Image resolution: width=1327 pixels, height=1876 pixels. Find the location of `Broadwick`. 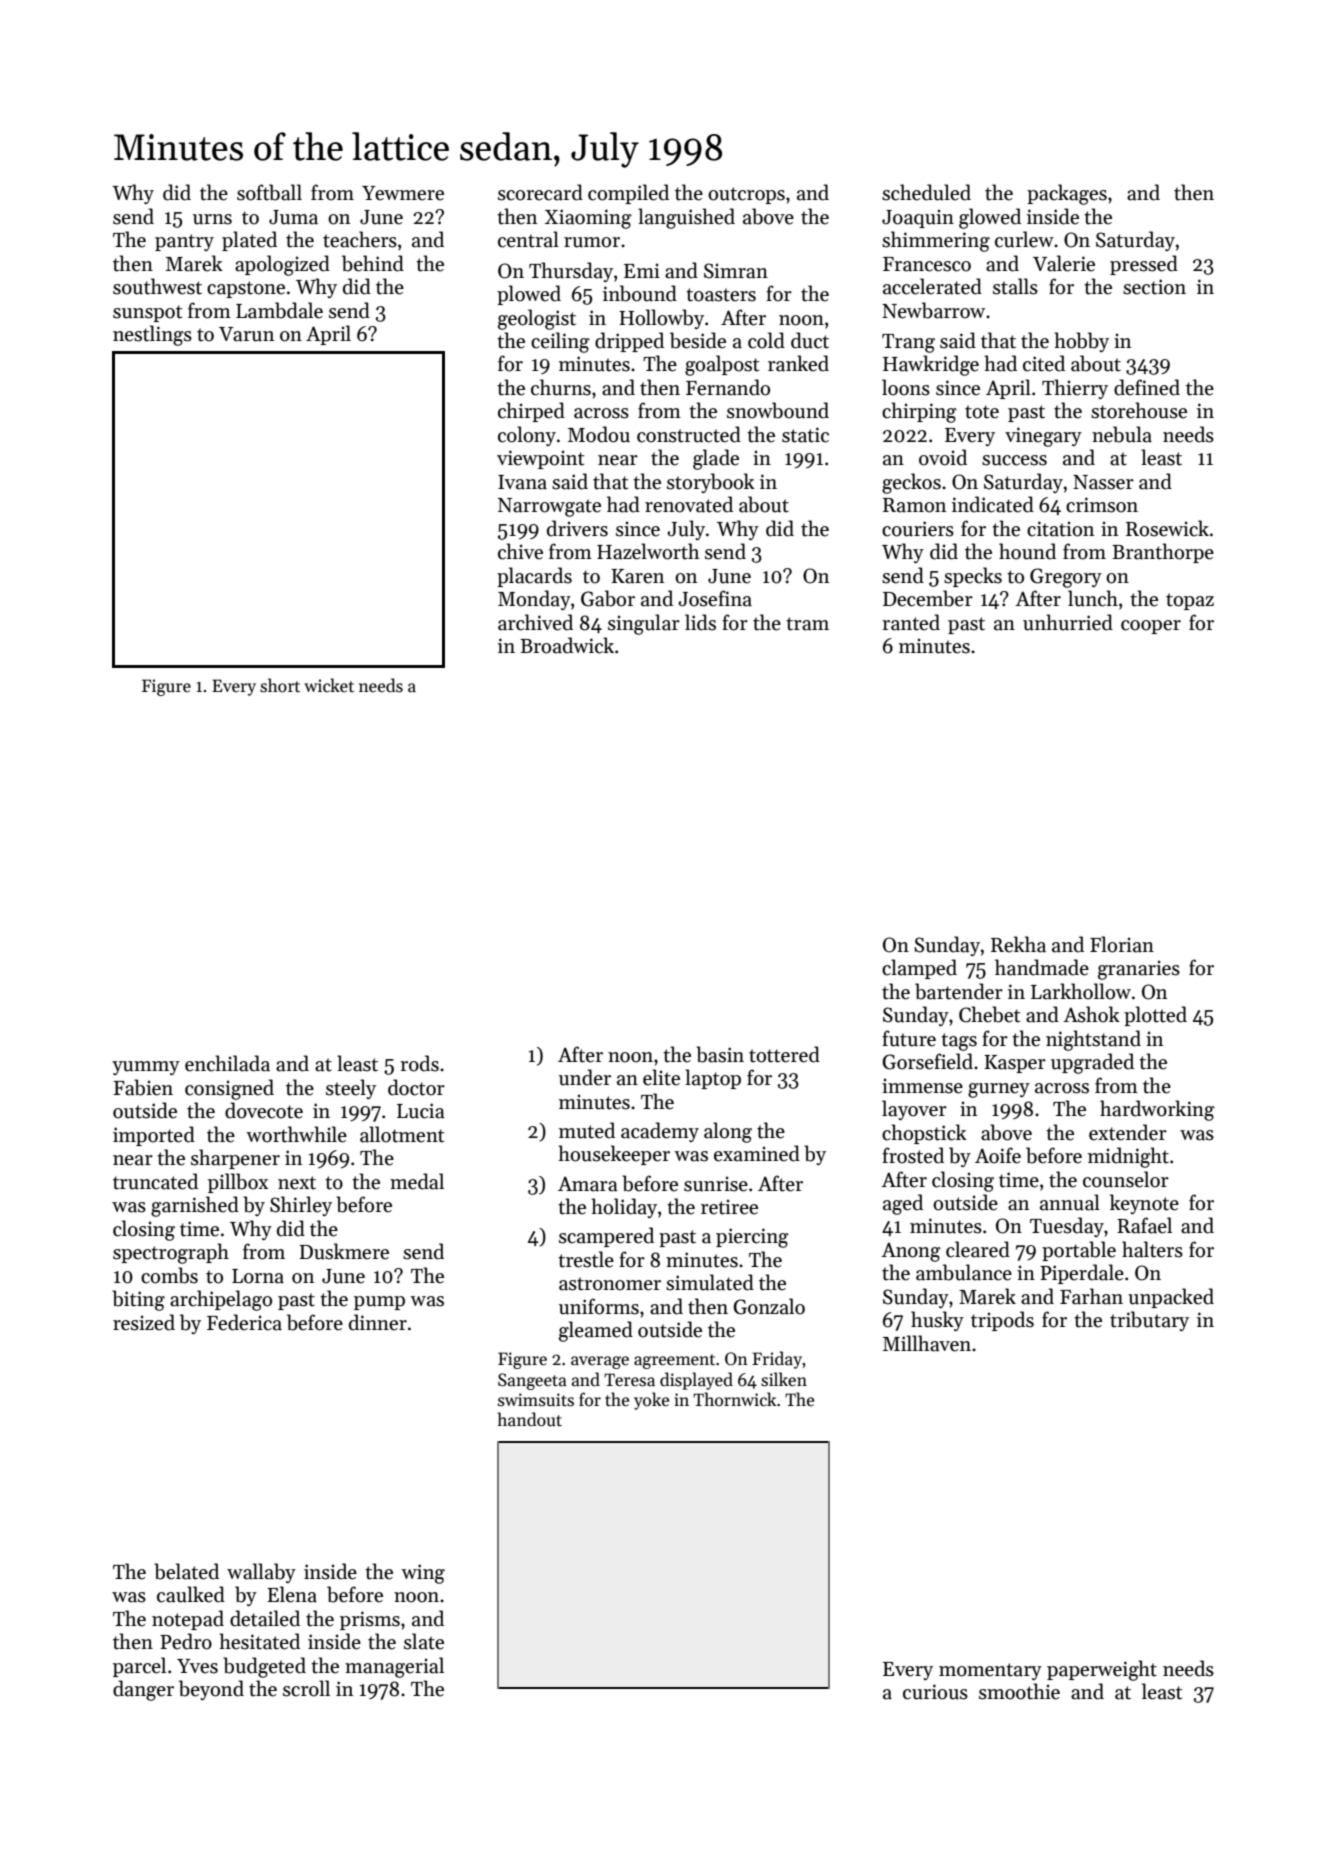

Broadwick is located at coordinates (567, 645).
